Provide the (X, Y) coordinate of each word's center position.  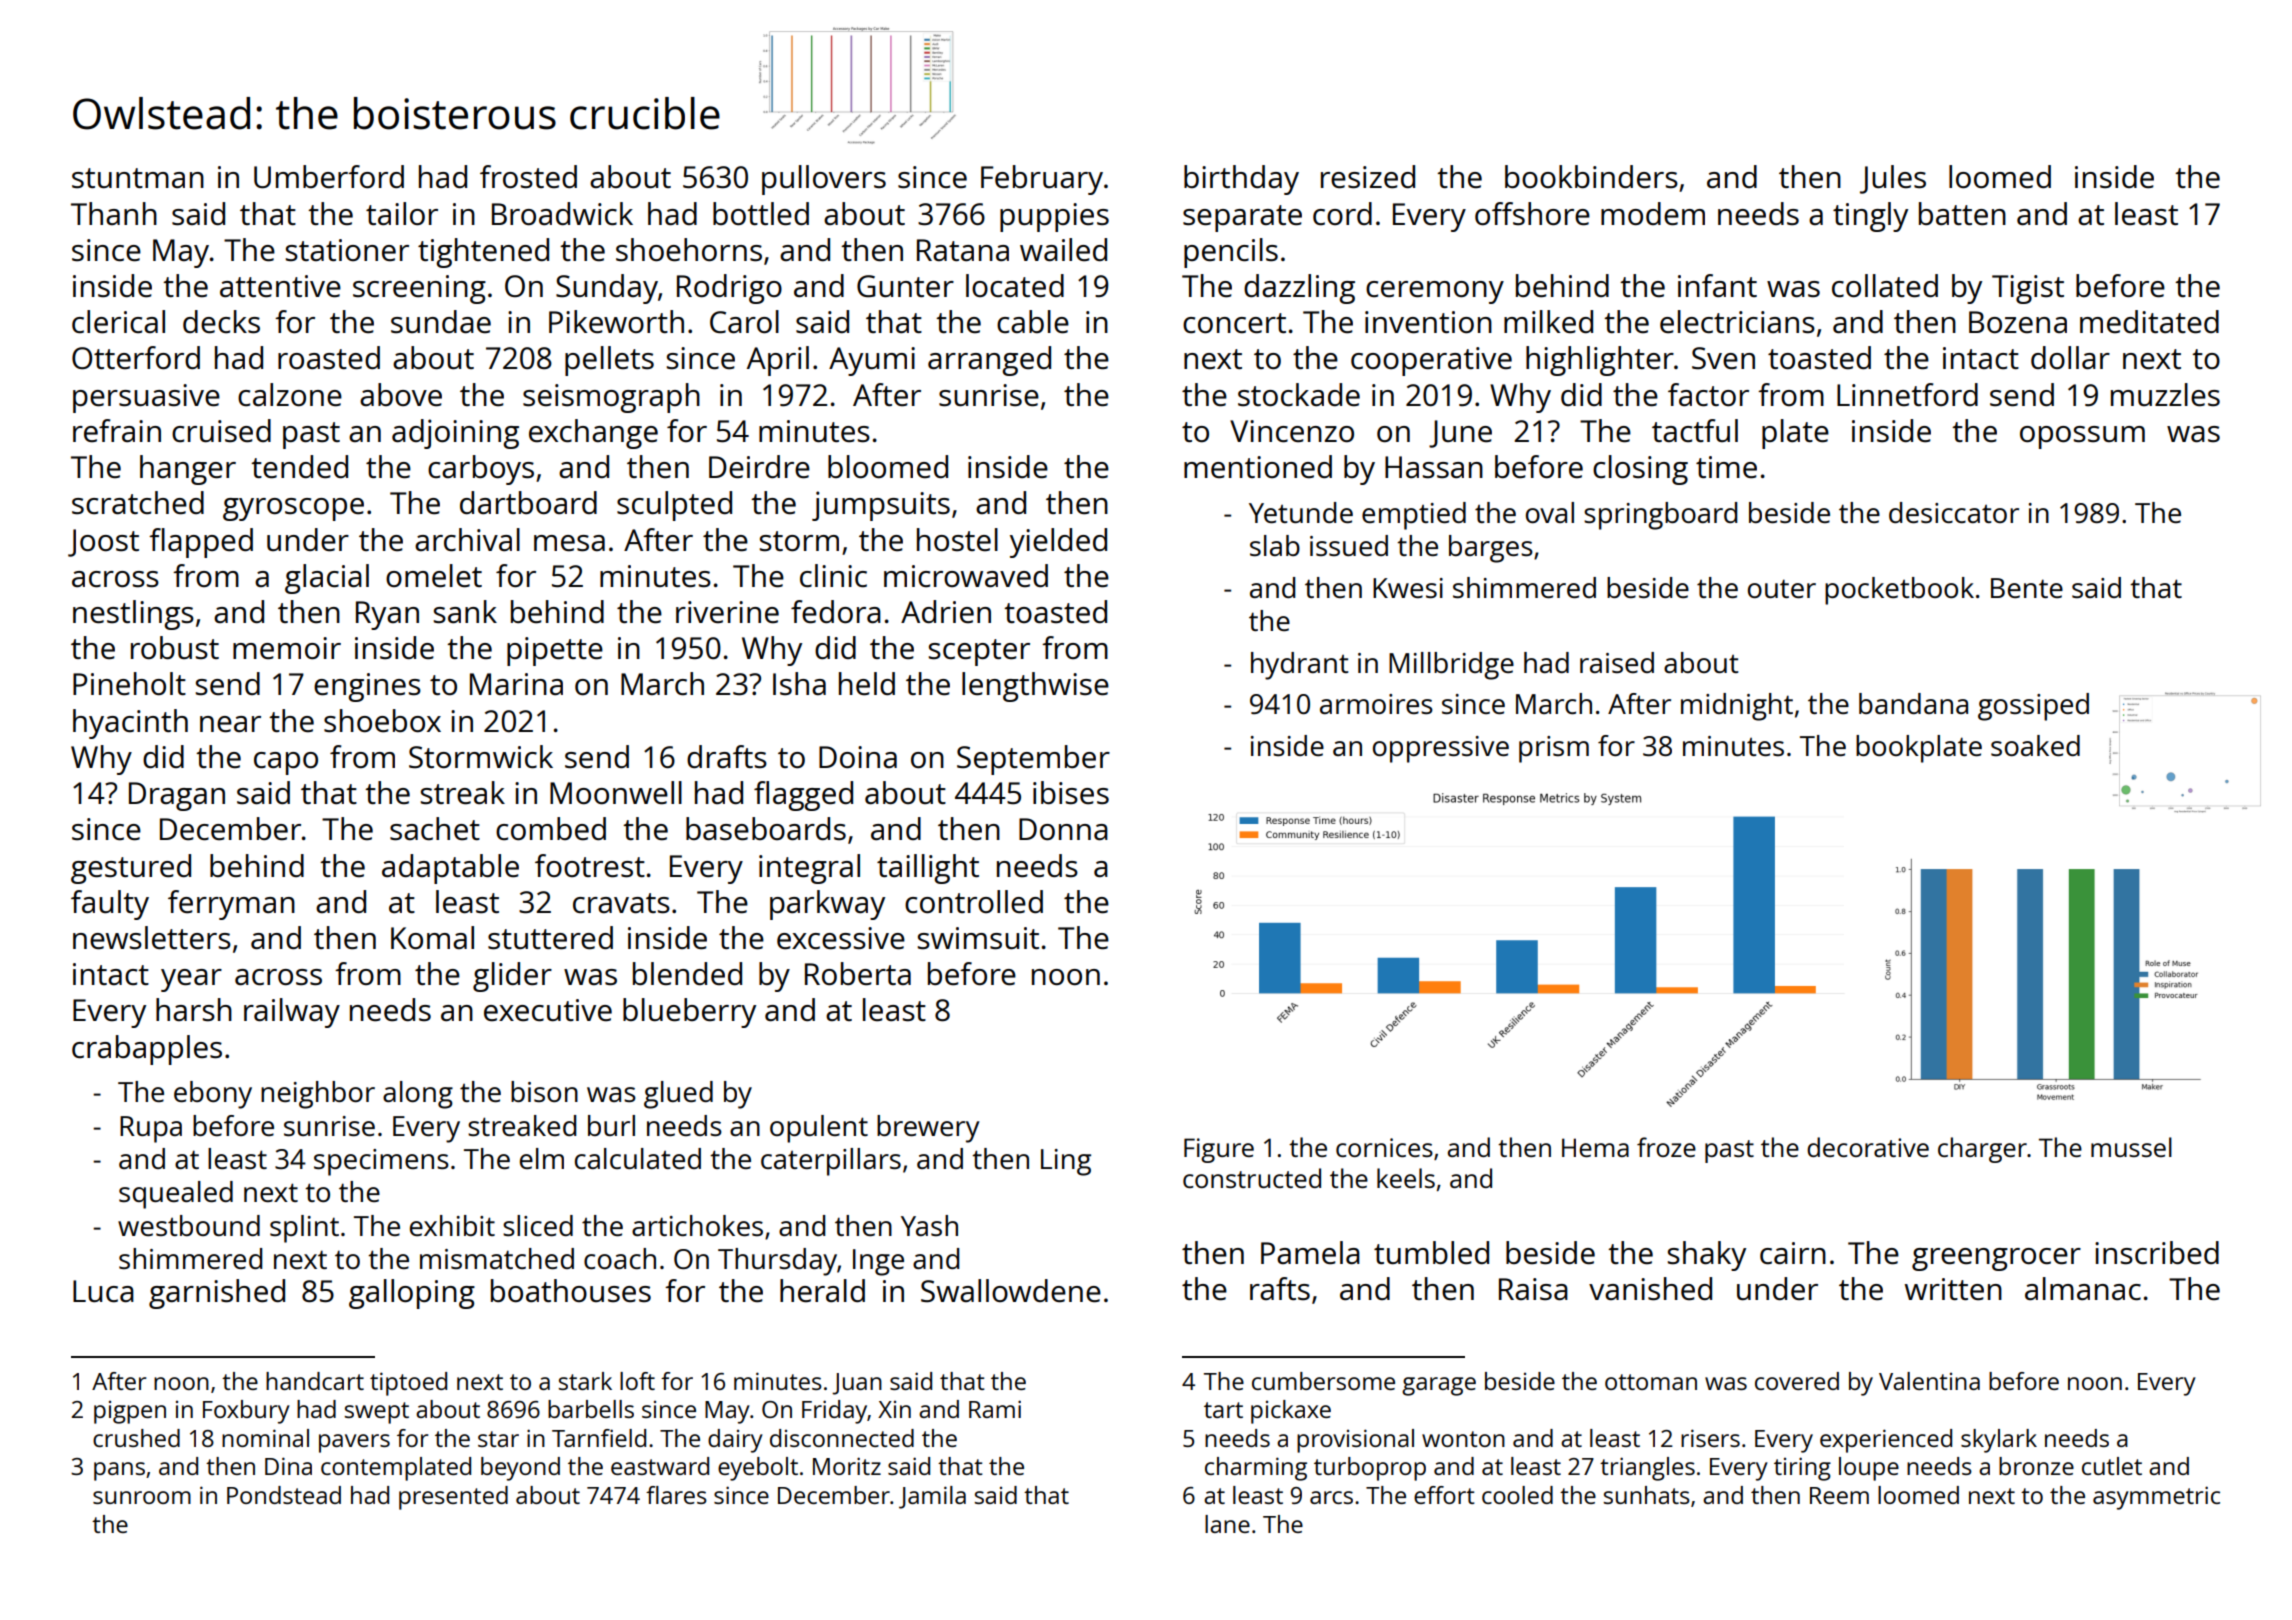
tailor (402, 213)
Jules (1893, 179)
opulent (819, 1129)
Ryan (387, 615)
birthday (1241, 180)
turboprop (1370, 1469)
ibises (1071, 793)
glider (512, 977)
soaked (2035, 745)
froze (1666, 1147)
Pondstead (284, 1495)
